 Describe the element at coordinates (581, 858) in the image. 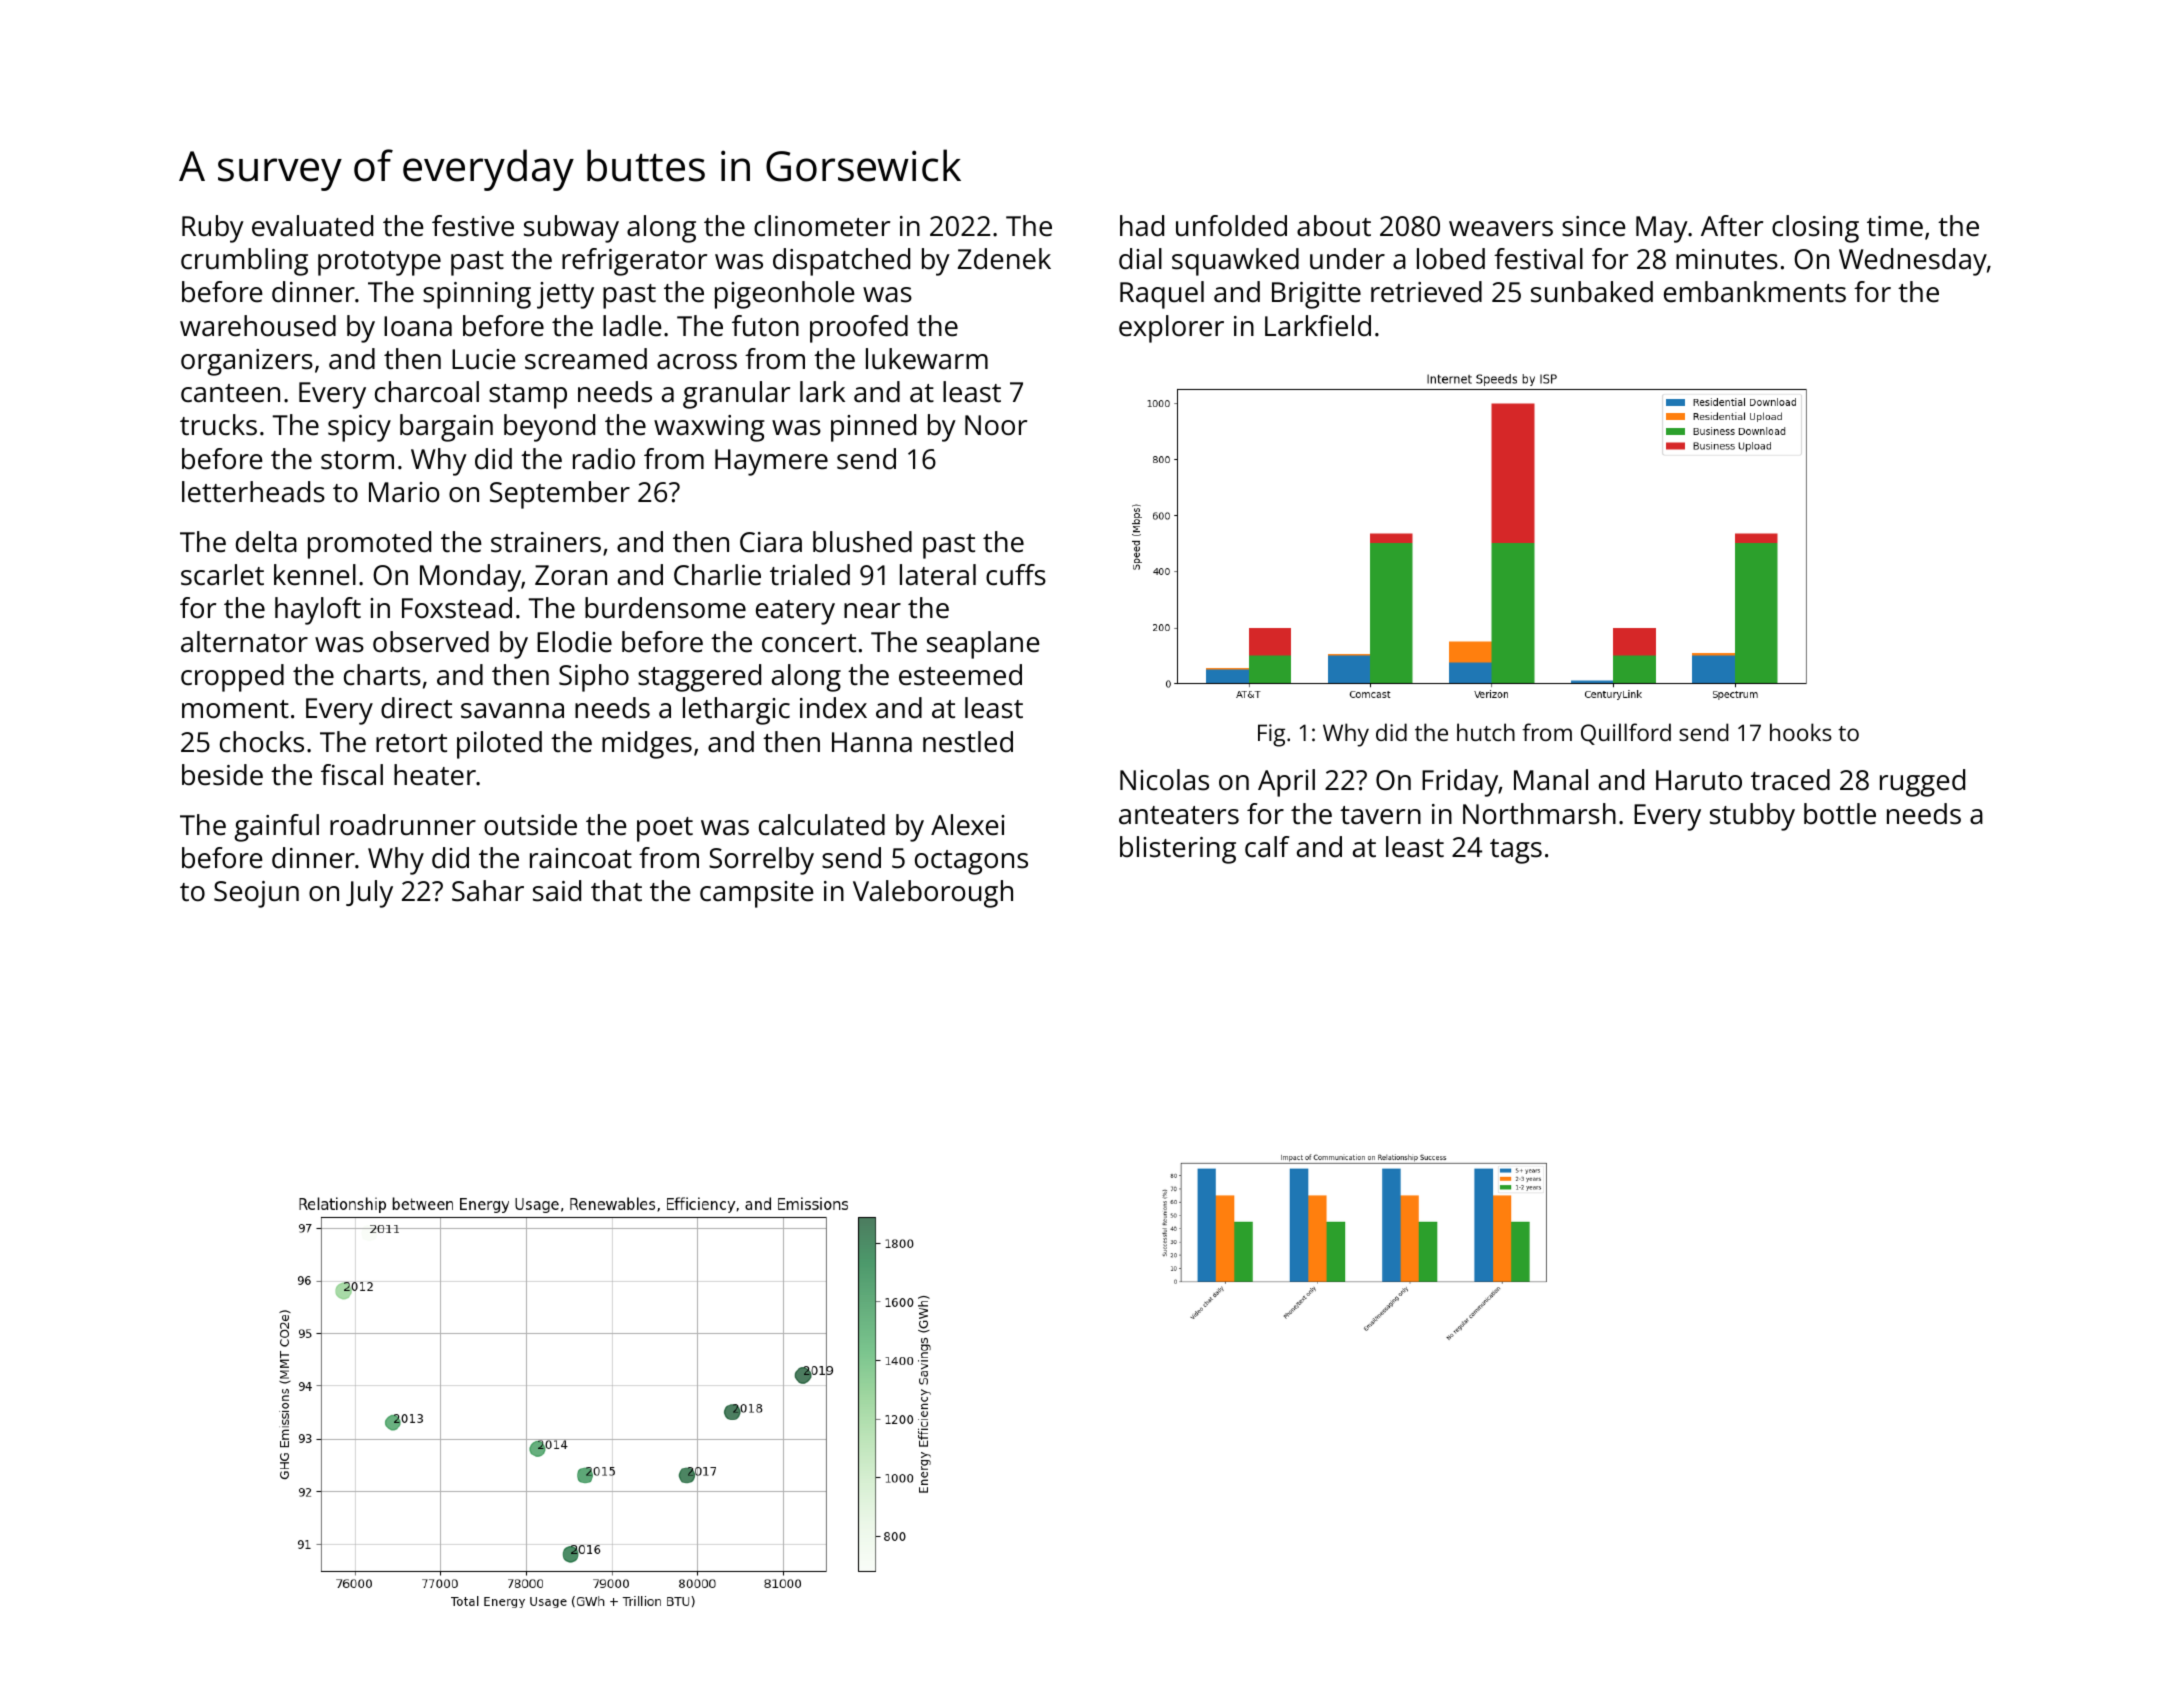

I see `raincoat` at that location.
